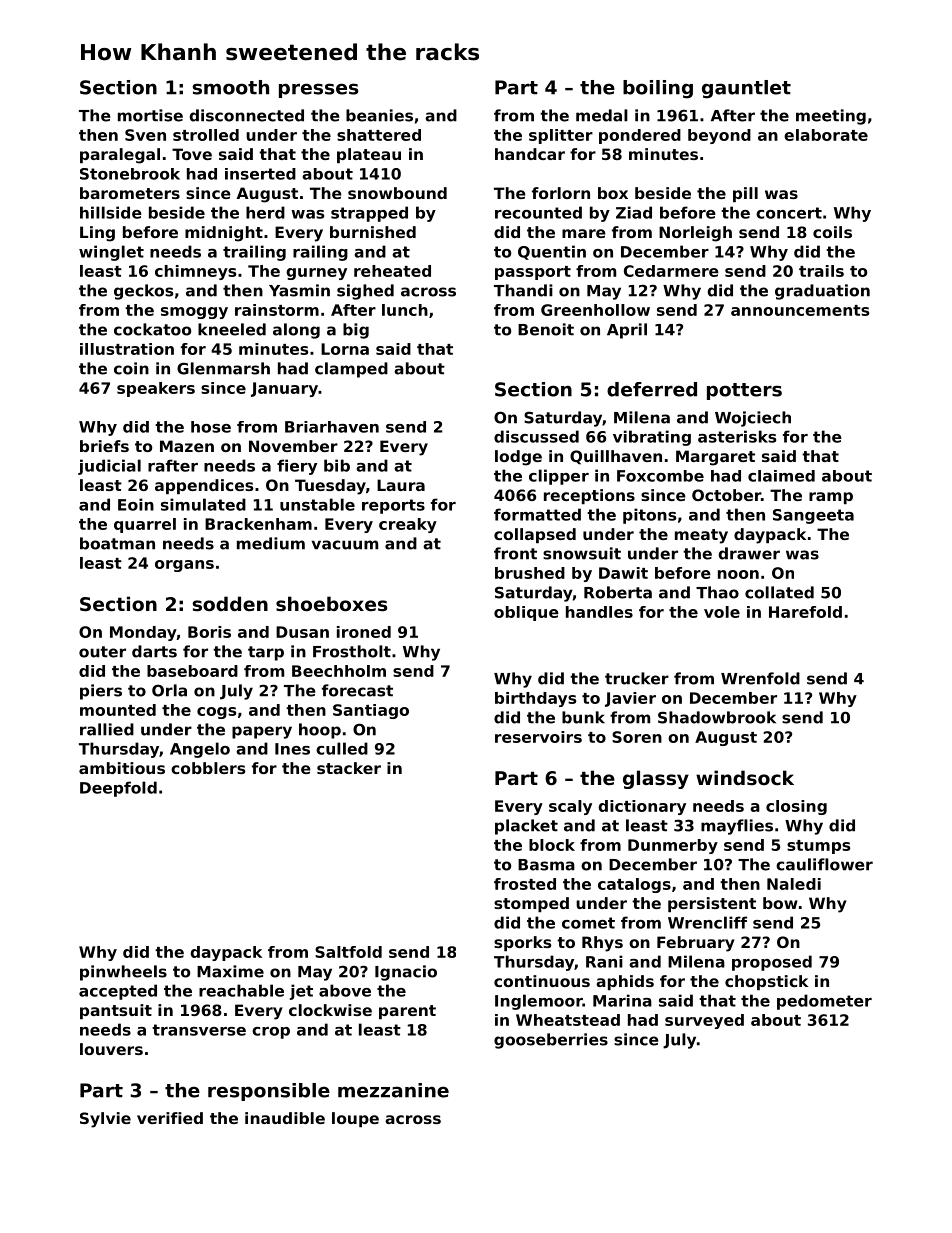 The height and width of the screenshot is (1233, 952). I want to click on birthdays, so click(535, 699).
